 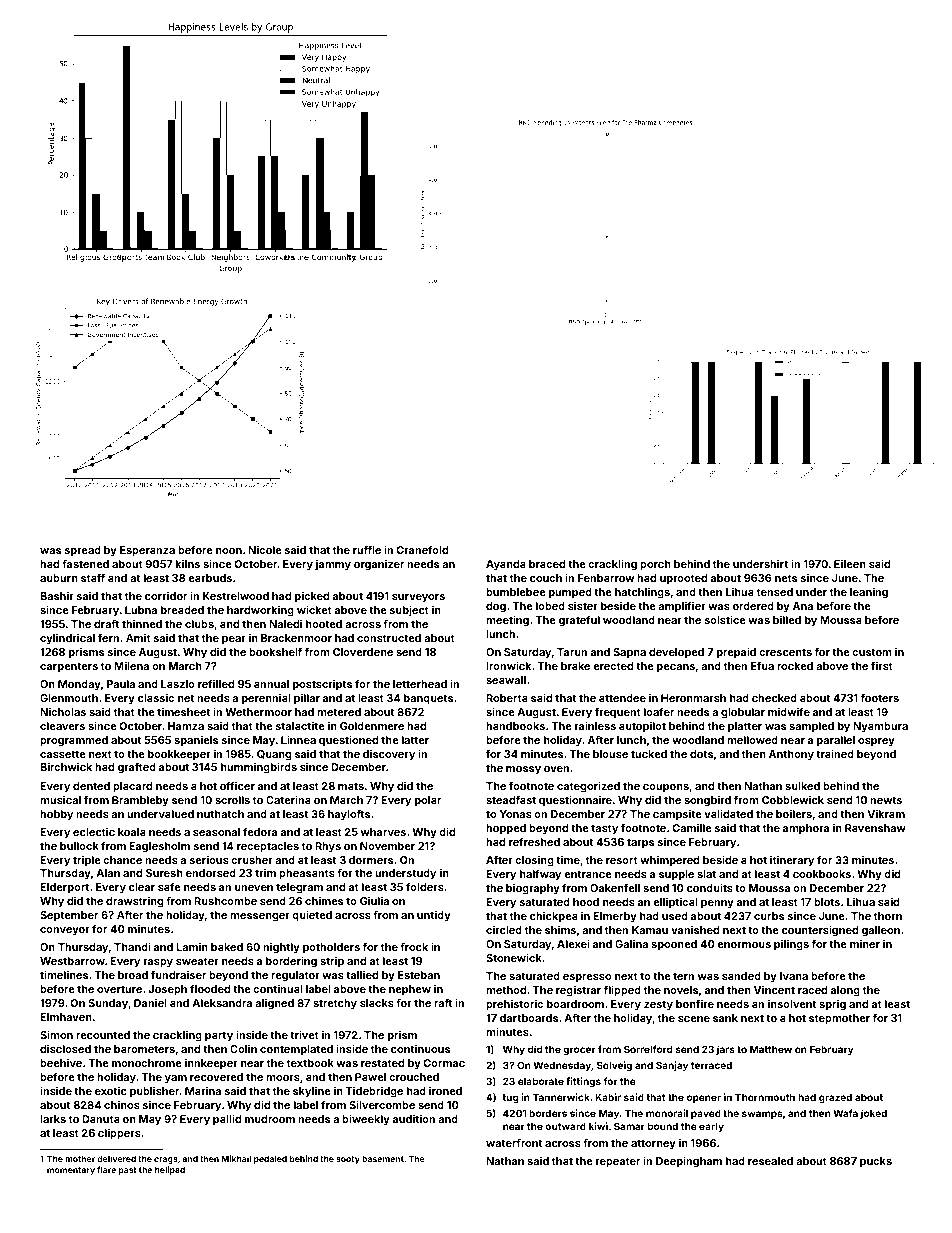 I want to click on spaniels, so click(x=196, y=740).
